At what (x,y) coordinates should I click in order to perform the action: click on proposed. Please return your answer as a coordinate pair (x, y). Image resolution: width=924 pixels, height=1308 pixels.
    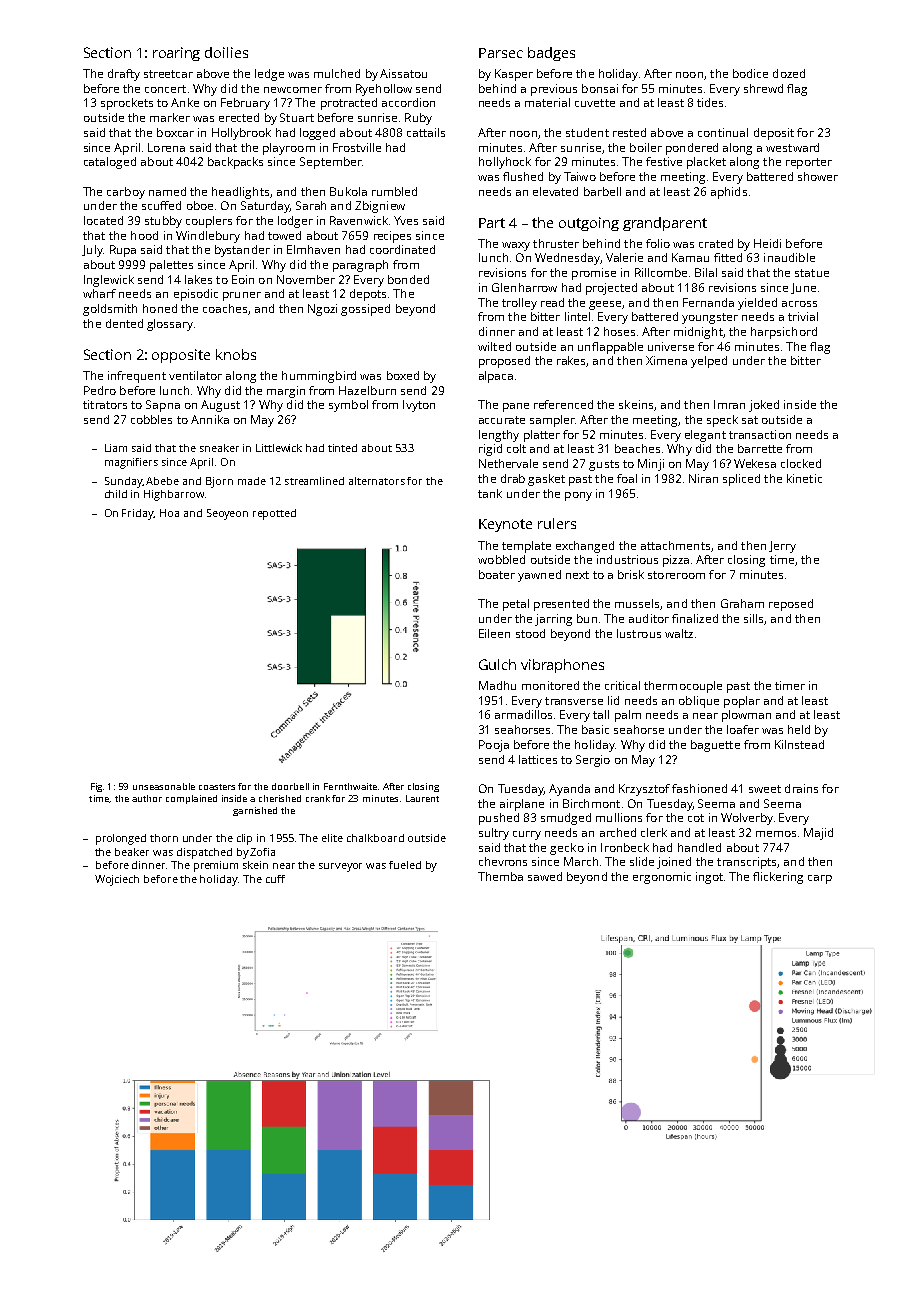
    Looking at the image, I should click on (504, 362).
